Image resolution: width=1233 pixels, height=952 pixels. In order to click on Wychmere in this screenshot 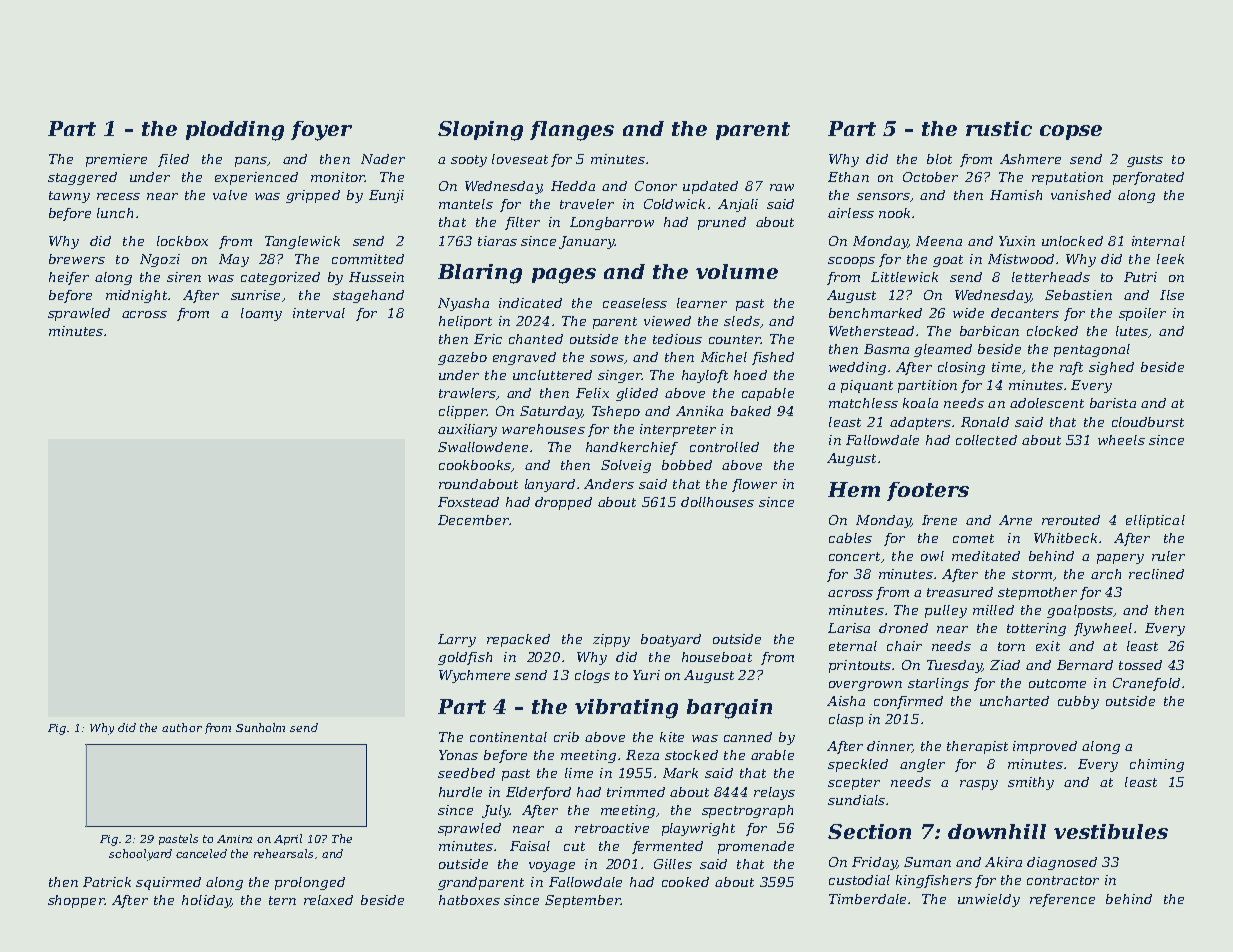, I will do `click(474, 676)`.
